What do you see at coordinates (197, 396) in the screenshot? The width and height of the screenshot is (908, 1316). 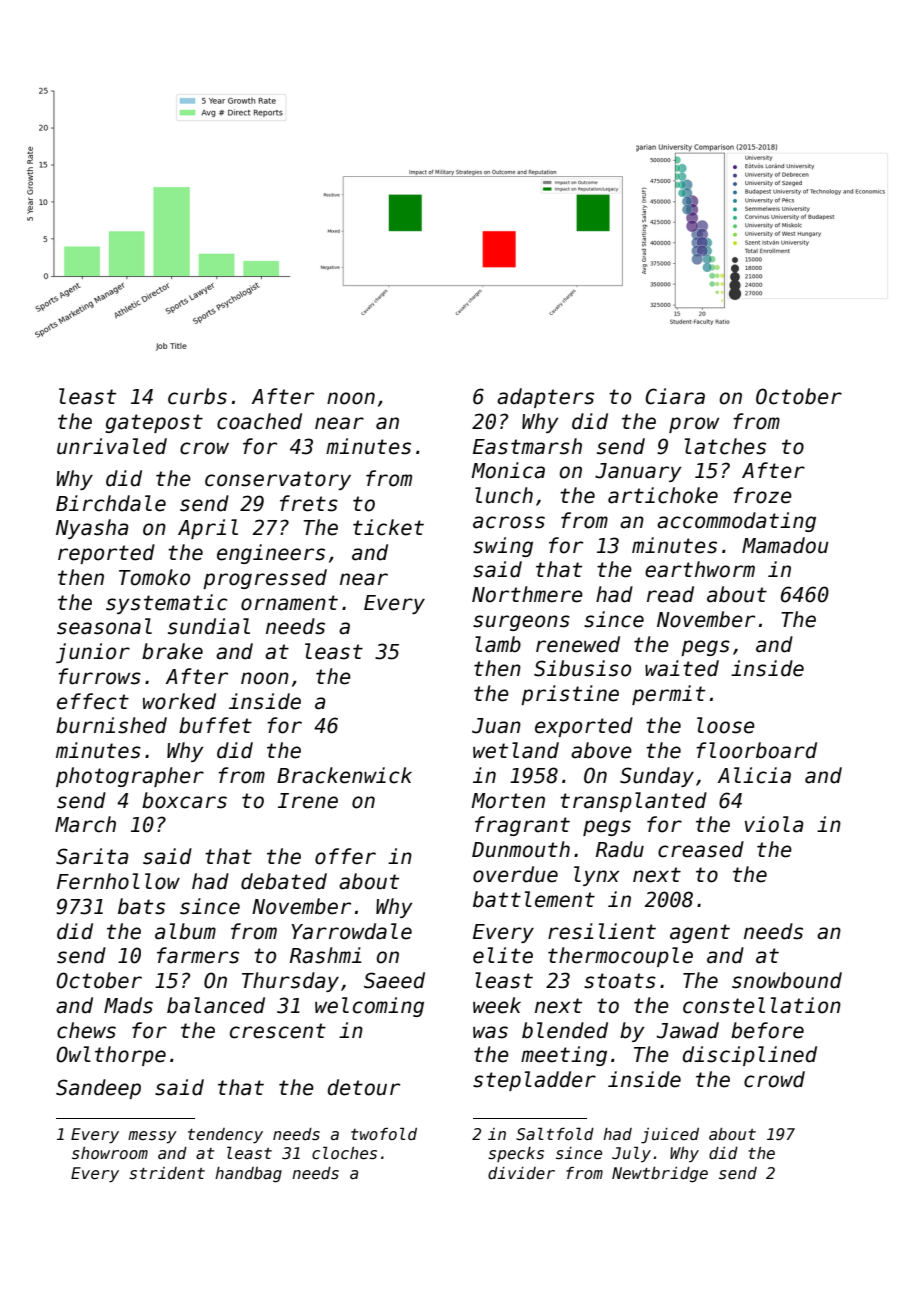 I see `curbs` at bounding box center [197, 396].
